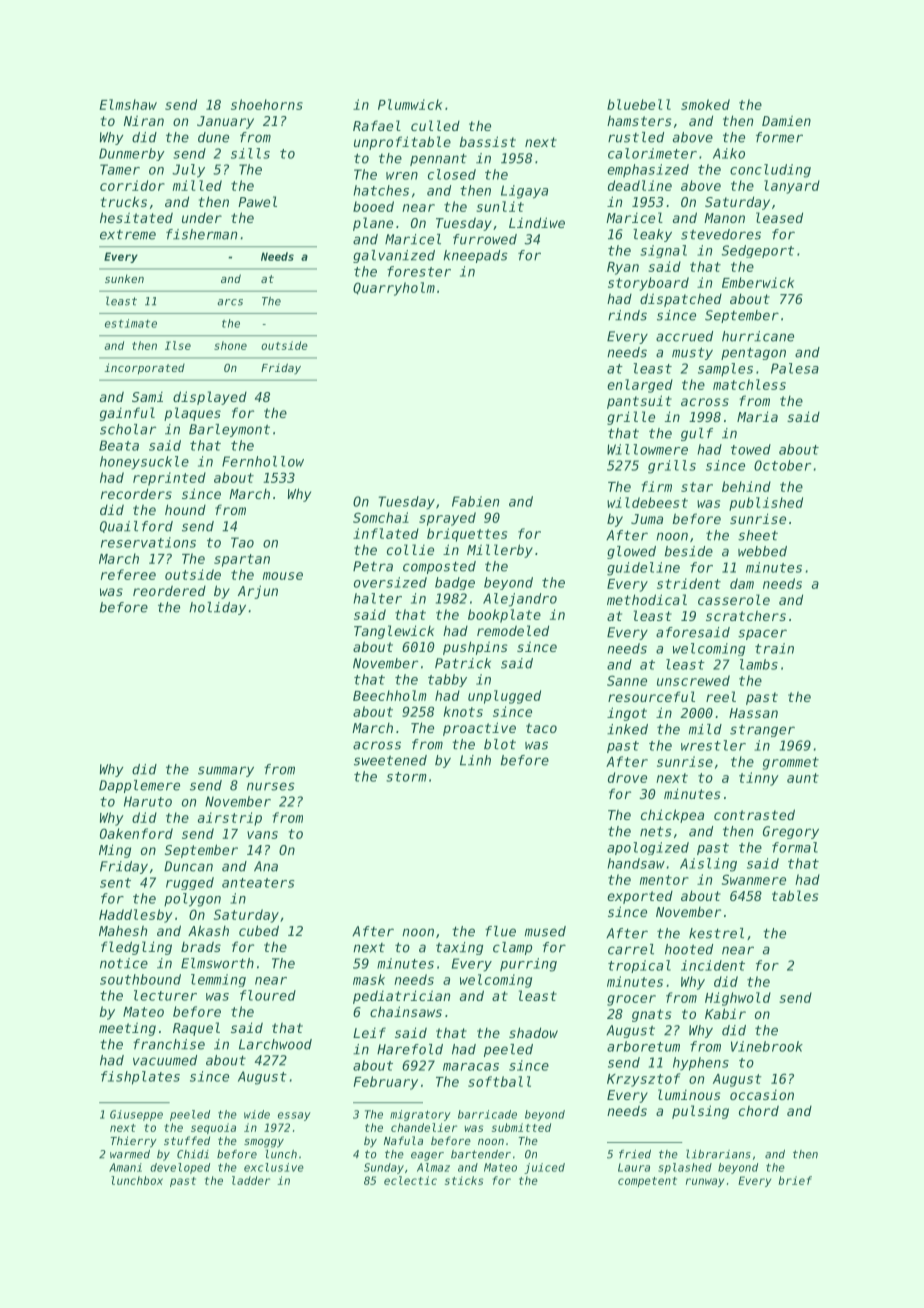  I want to click on trucks, so click(124, 202).
